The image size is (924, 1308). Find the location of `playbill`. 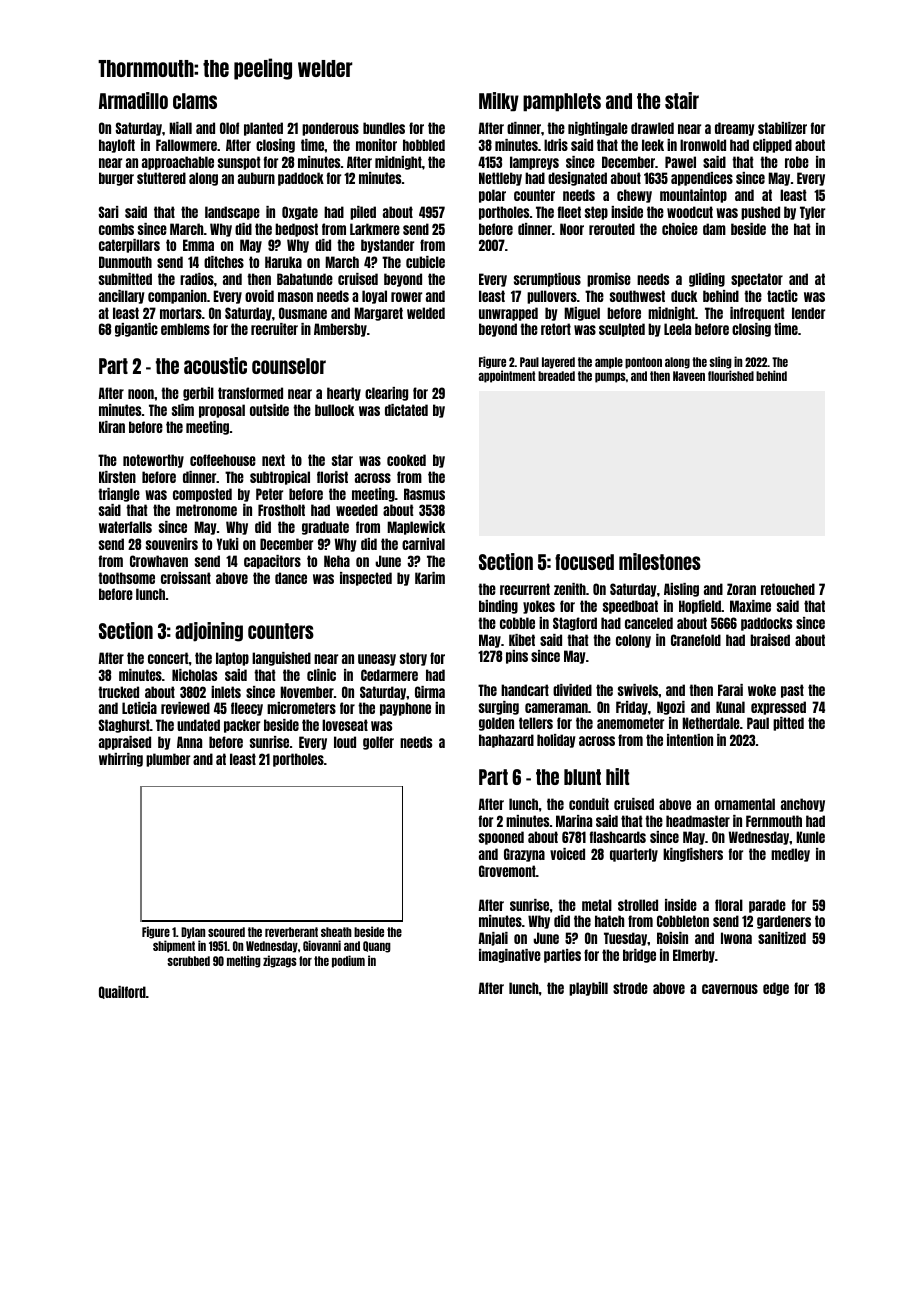

playbill is located at coordinates (588, 989).
